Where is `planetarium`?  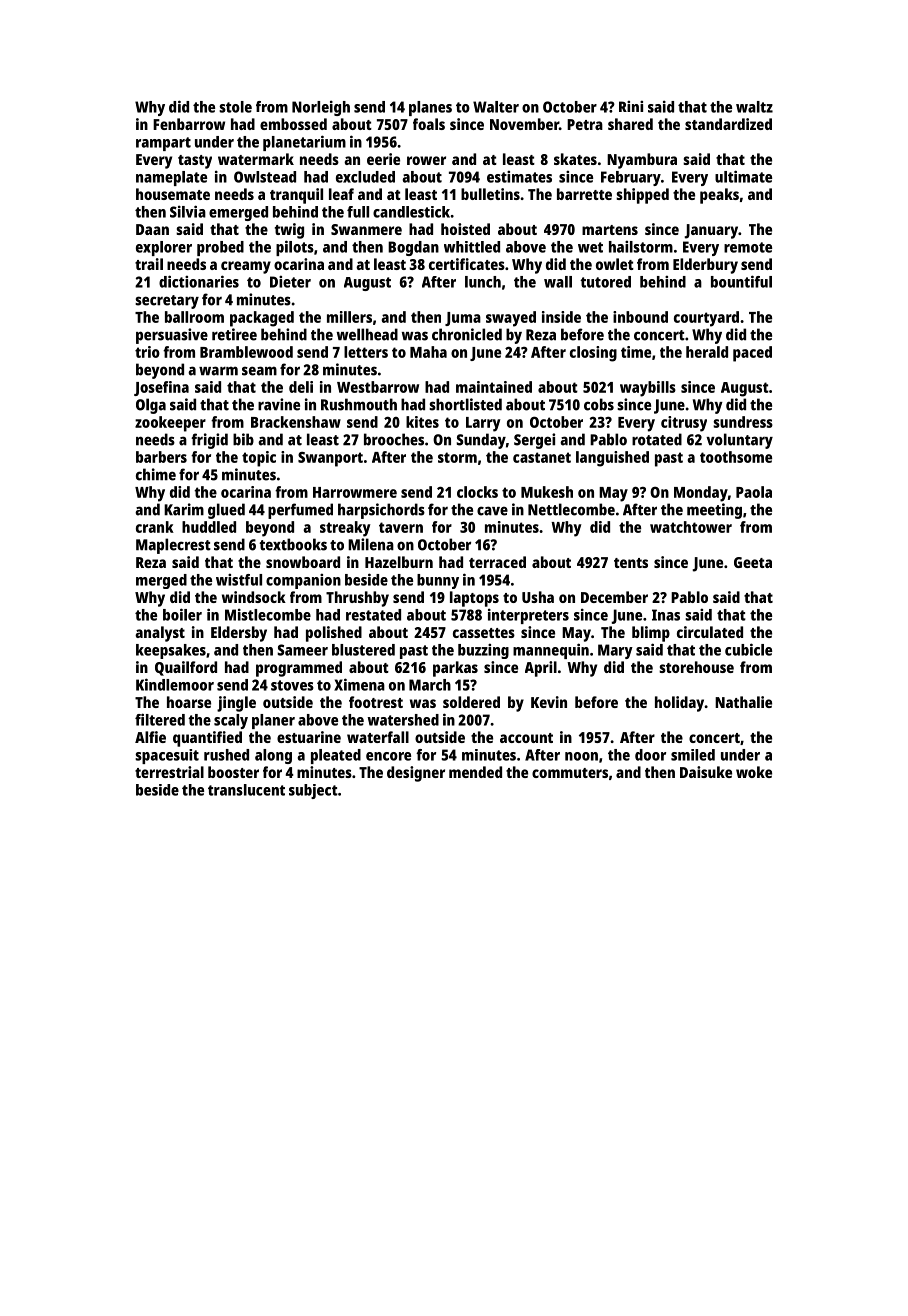 planetarium is located at coordinates (304, 143).
